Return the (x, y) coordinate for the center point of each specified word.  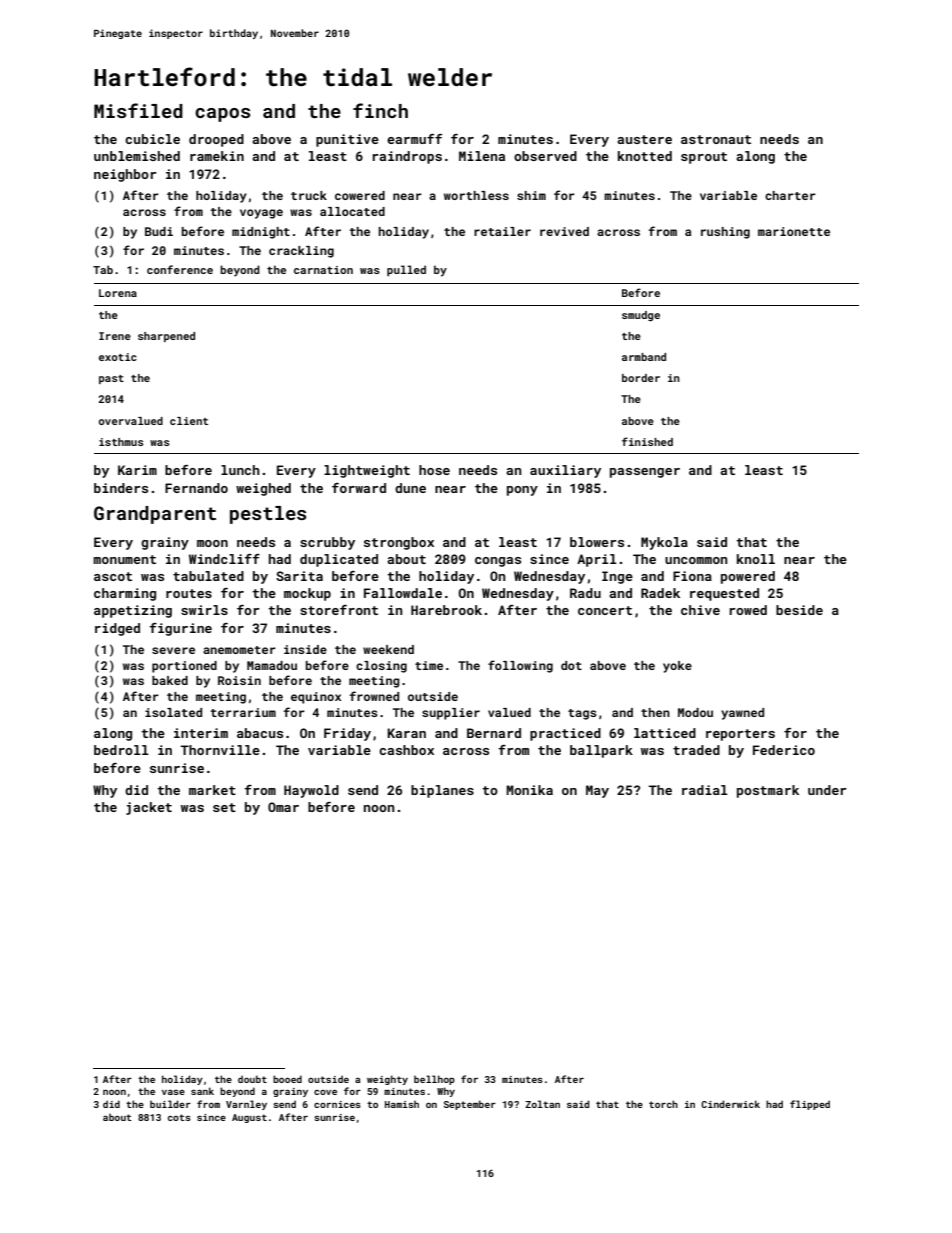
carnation (323, 270)
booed (287, 1079)
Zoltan (542, 1104)
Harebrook (446, 610)
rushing (725, 233)
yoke (677, 667)
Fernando (196, 488)
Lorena (118, 293)
